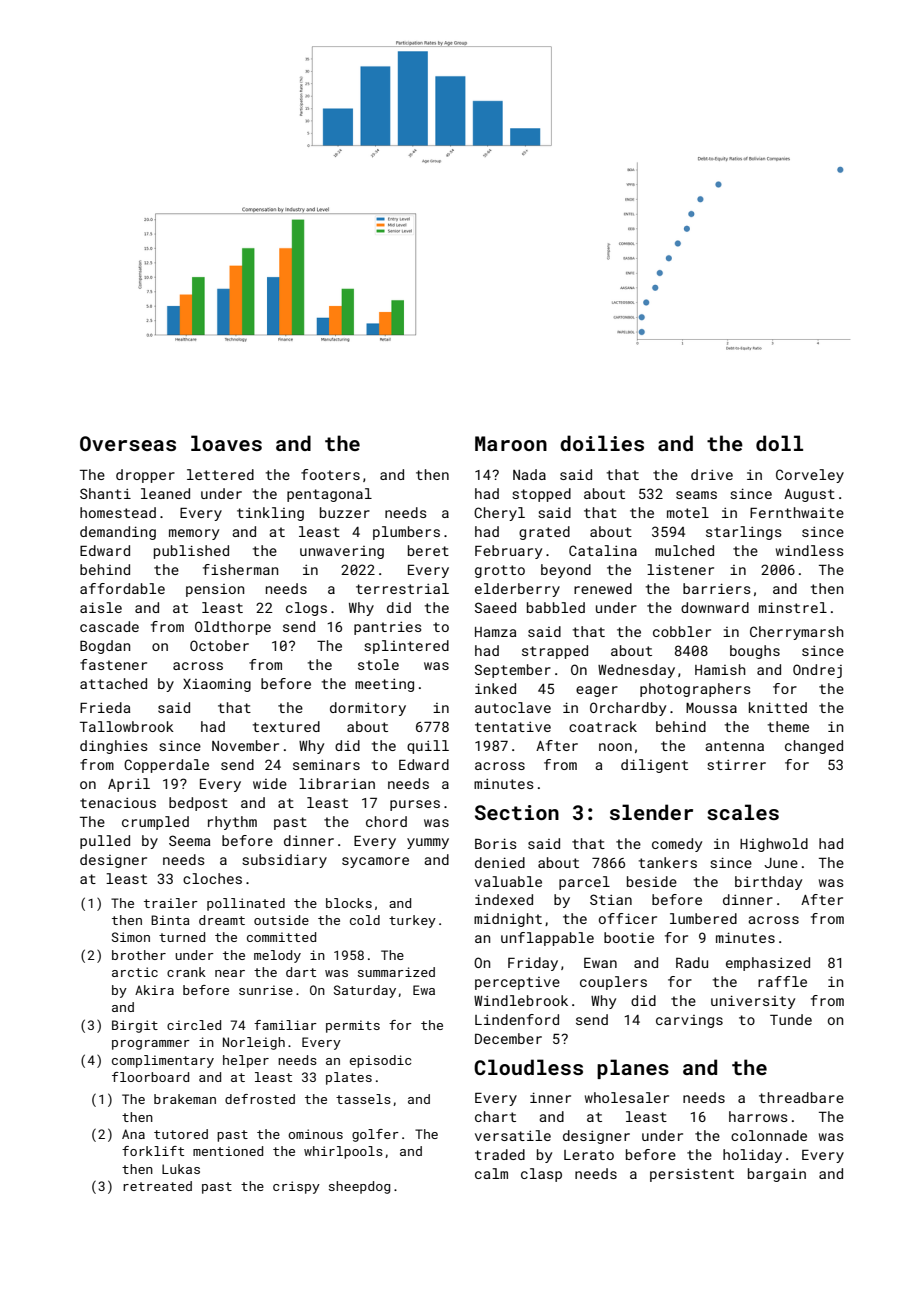 The width and height of the image is (924, 1308). Describe the element at coordinates (774, 845) in the image. I see `Highwold` at that location.
